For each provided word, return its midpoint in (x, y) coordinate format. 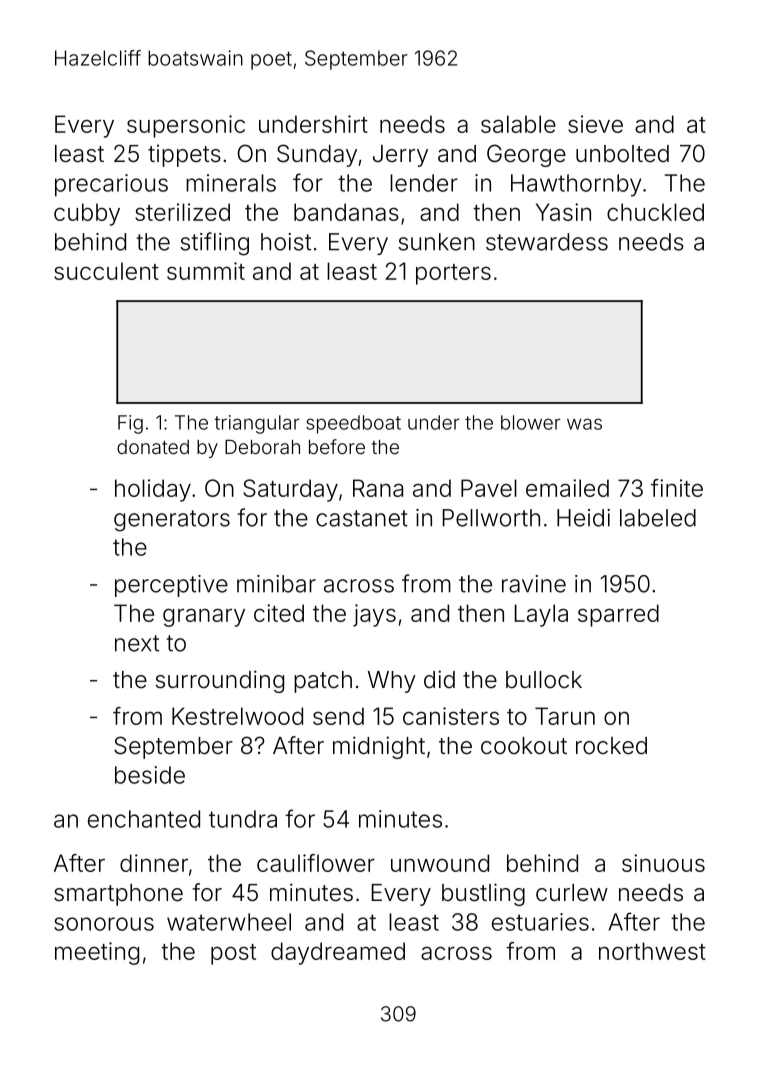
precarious (111, 185)
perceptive (171, 586)
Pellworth (491, 518)
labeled (658, 518)
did (439, 679)
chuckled (655, 212)
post (233, 954)
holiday (153, 490)
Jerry (400, 156)
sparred (618, 615)
